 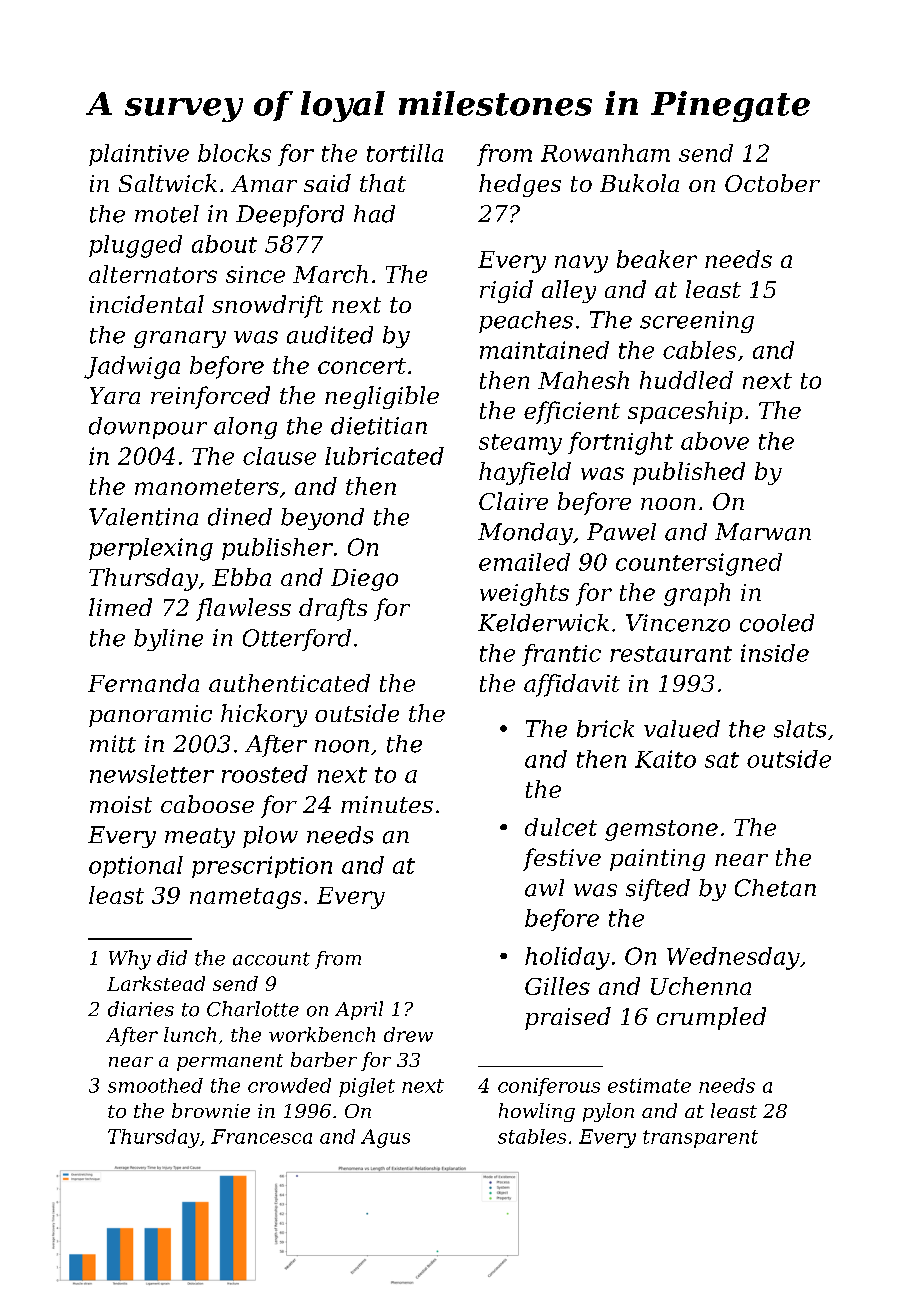 I want to click on workbench, so click(x=322, y=1034).
